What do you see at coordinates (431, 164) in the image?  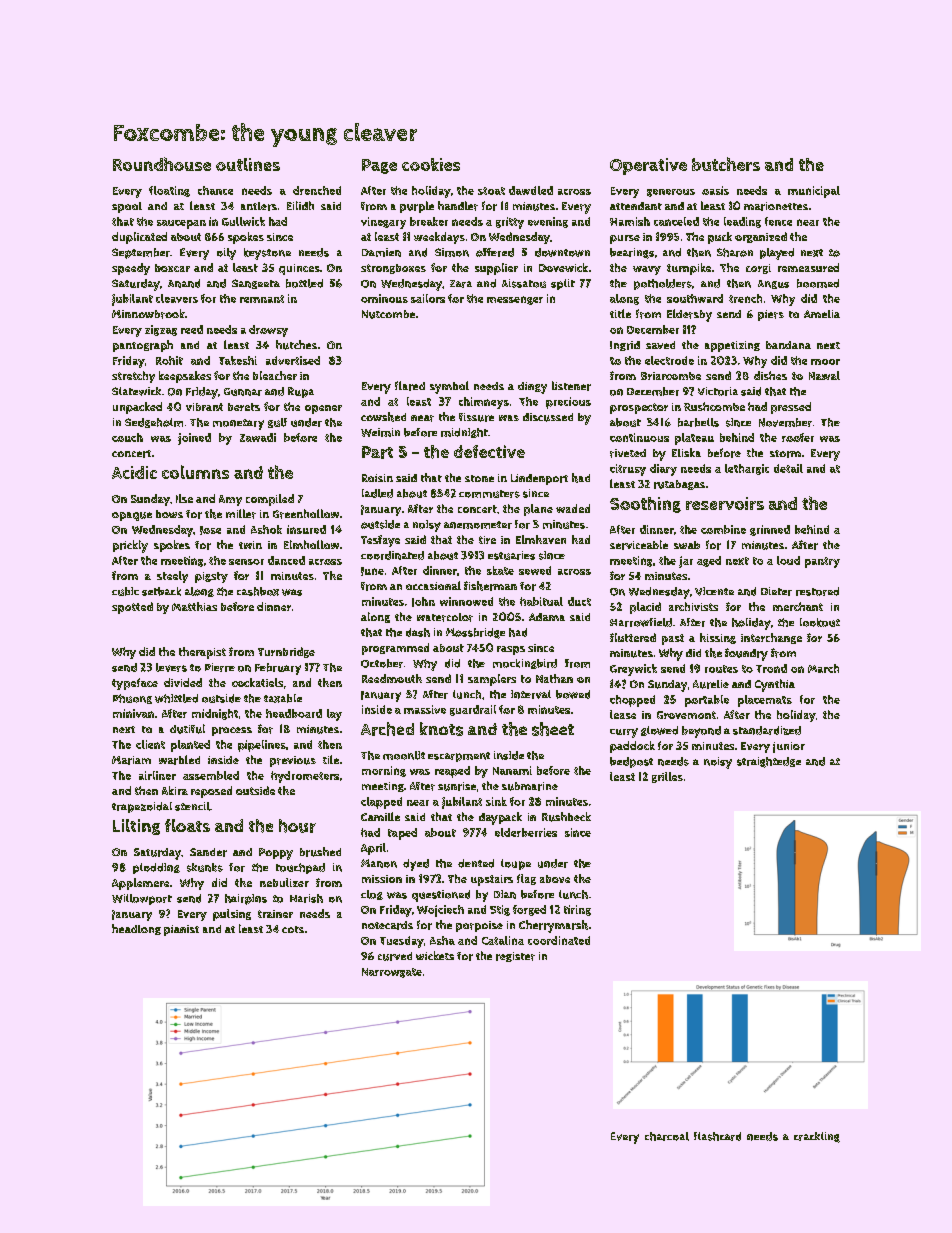 I see `cookies` at bounding box center [431, 164].
